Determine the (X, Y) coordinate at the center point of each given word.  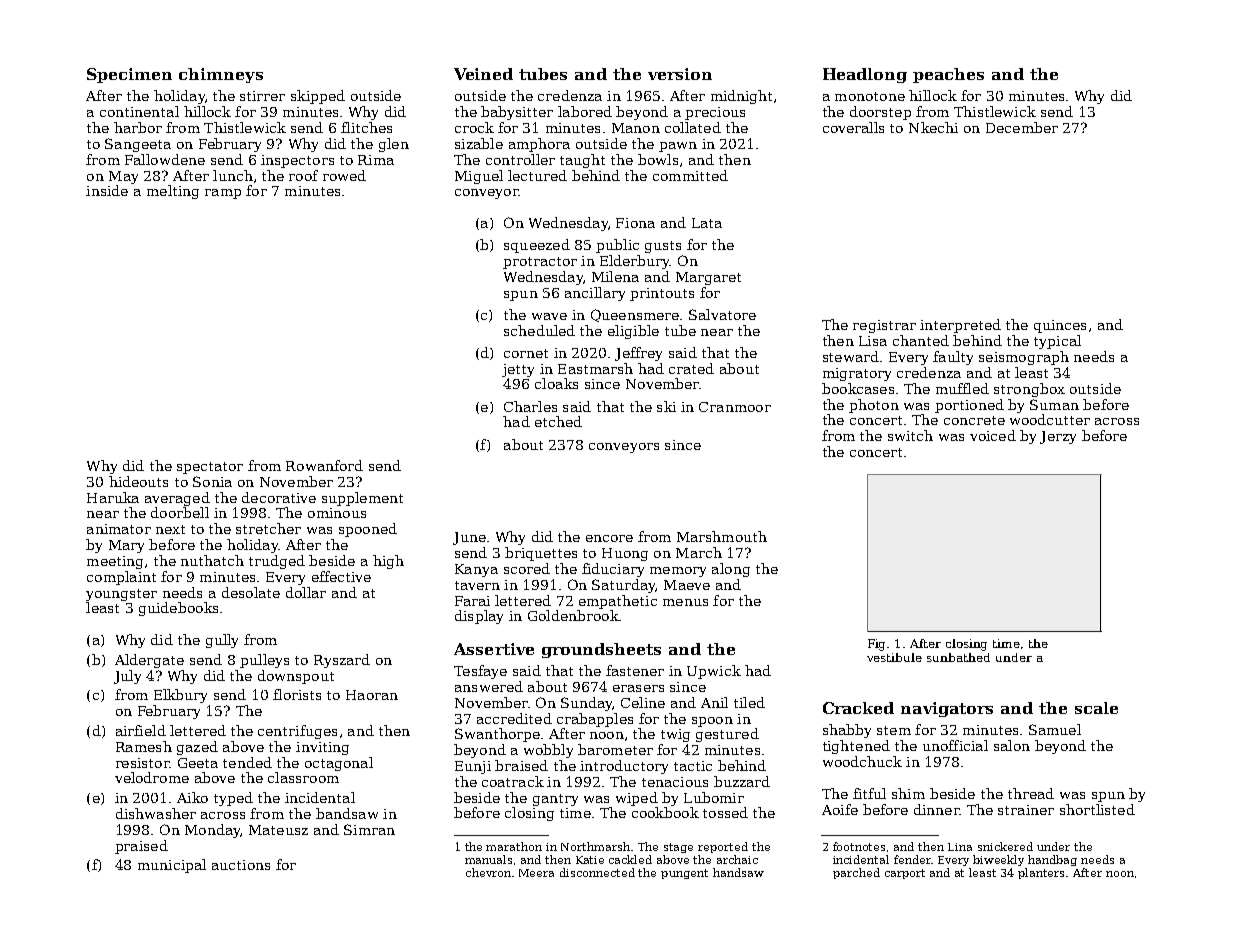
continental (139, 111)
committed (690, 175)
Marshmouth (722, 536)
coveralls (853, 127)
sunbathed (958, 657)
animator (119, 529)
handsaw (738, 872)
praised (141, 847)
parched (856, 873)
